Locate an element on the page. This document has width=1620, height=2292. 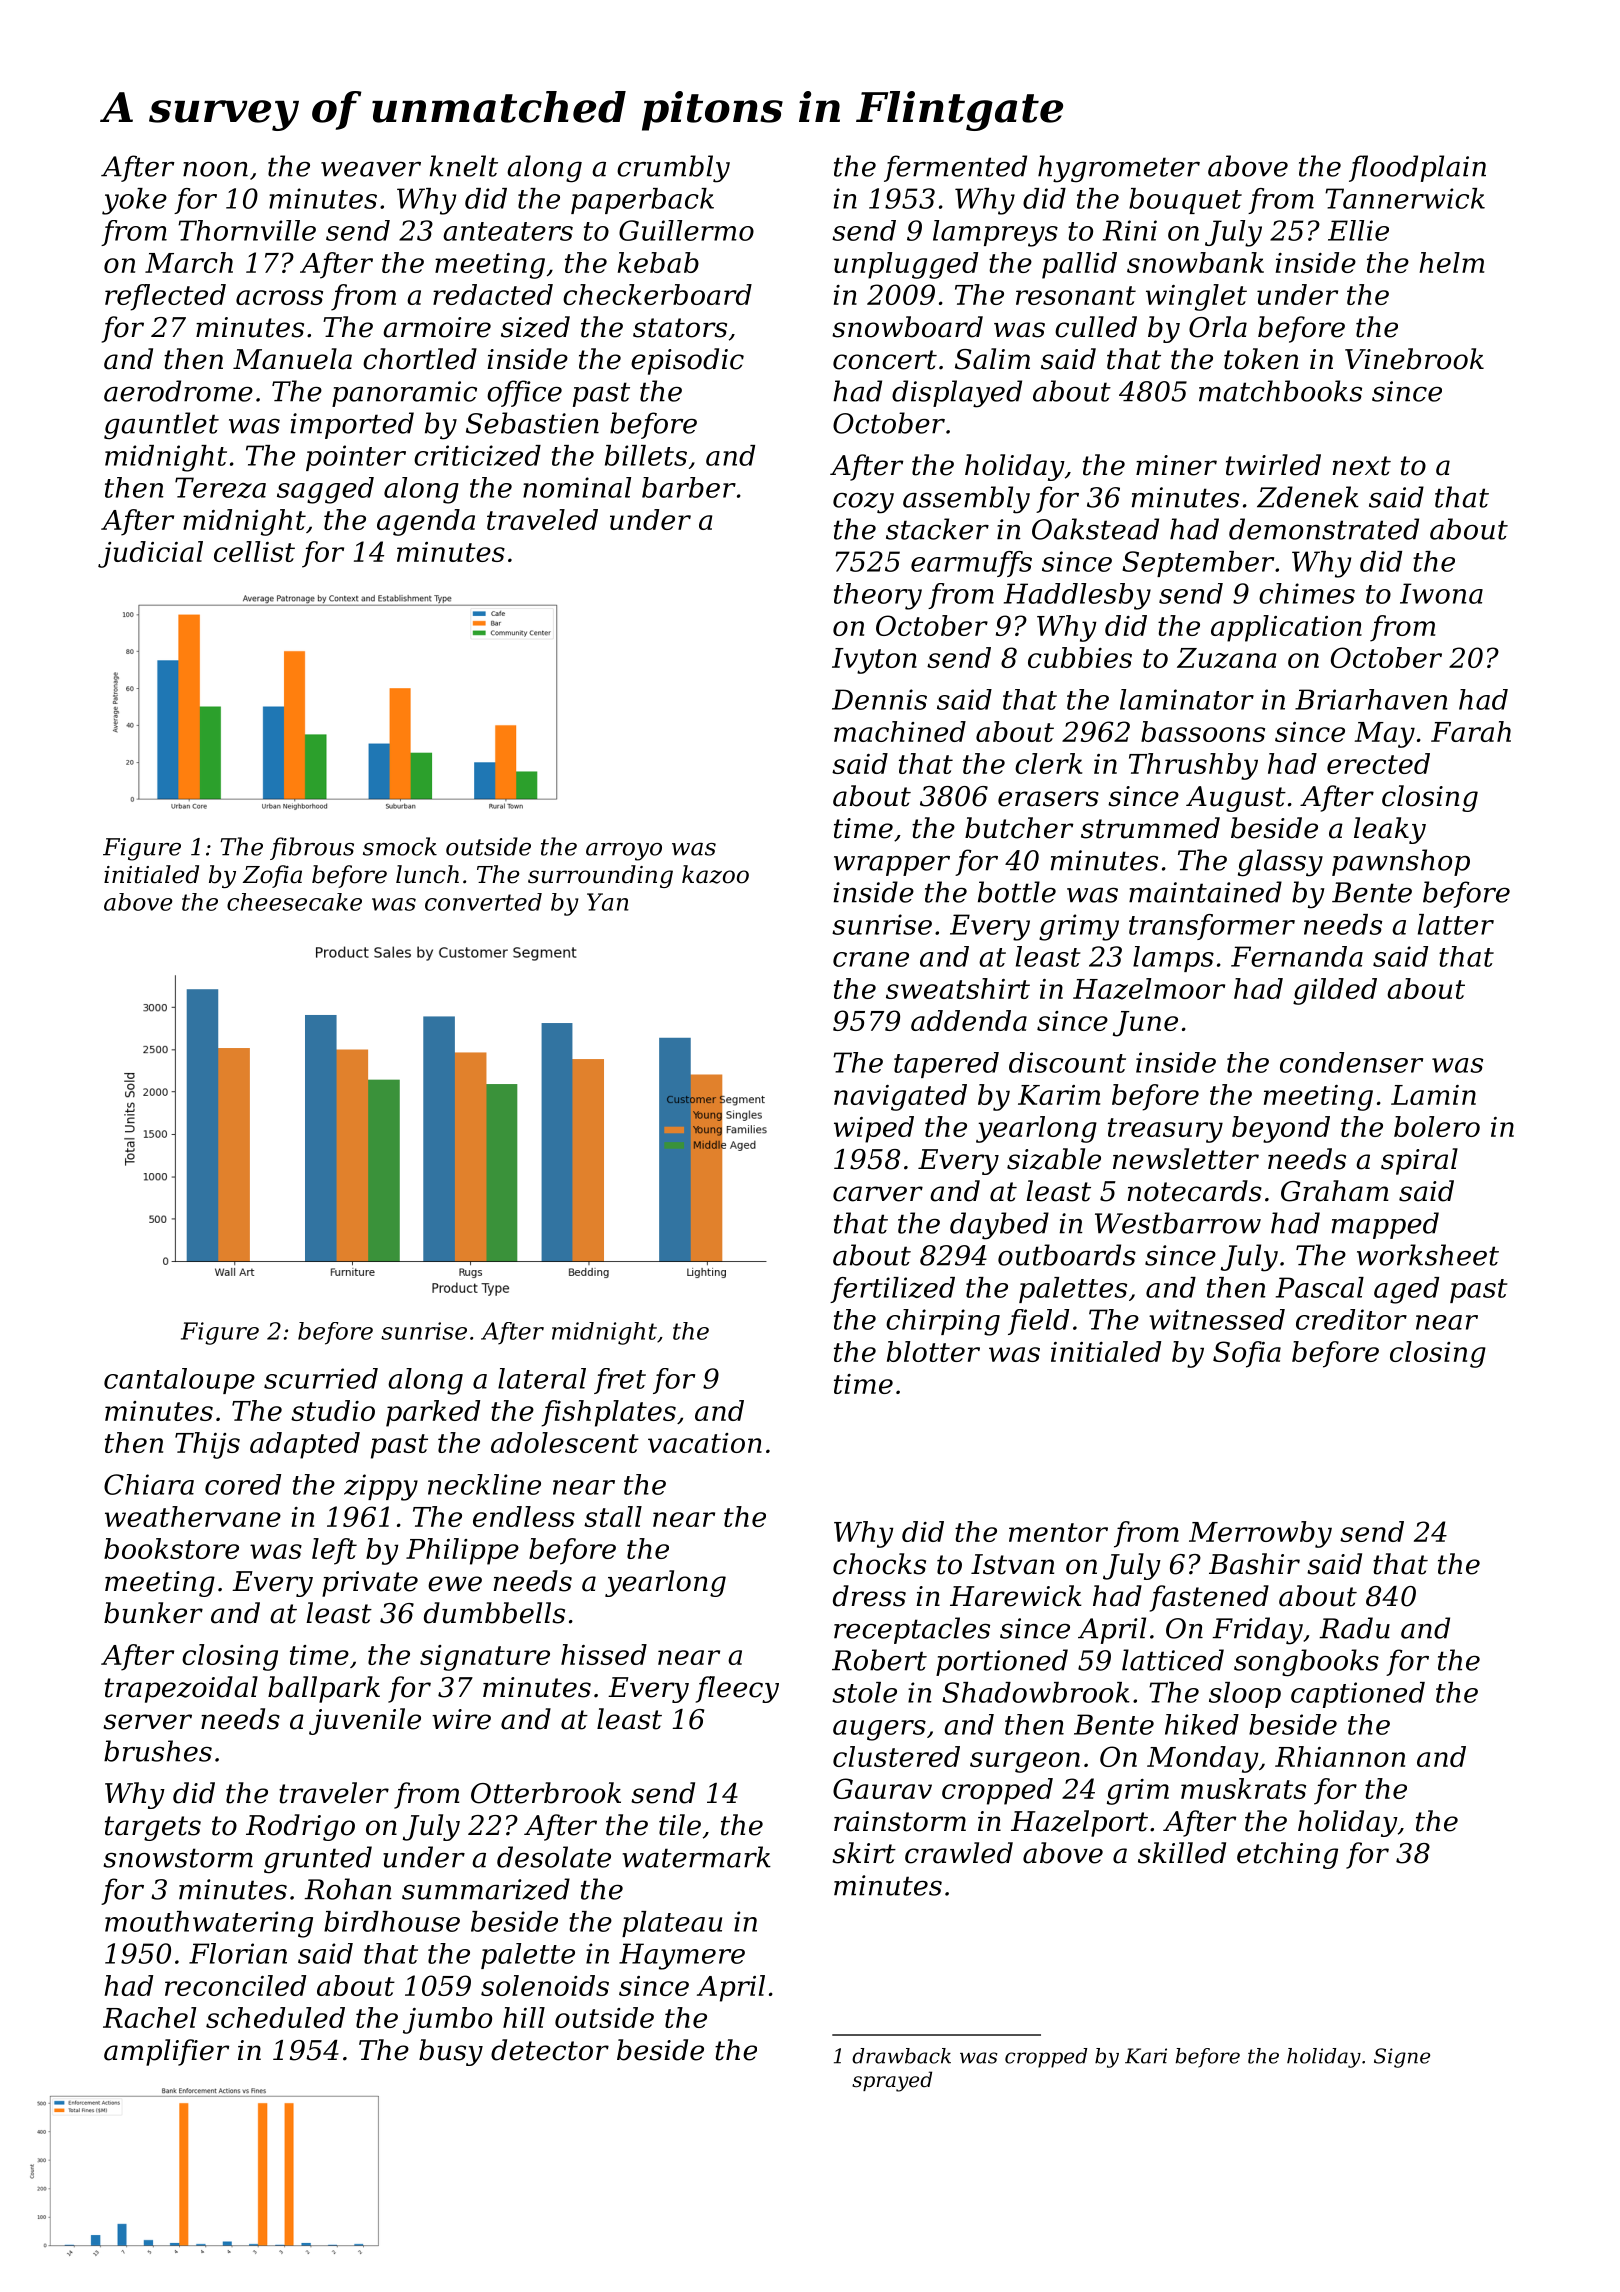
bottle is located at coordinates (1017, 892).
